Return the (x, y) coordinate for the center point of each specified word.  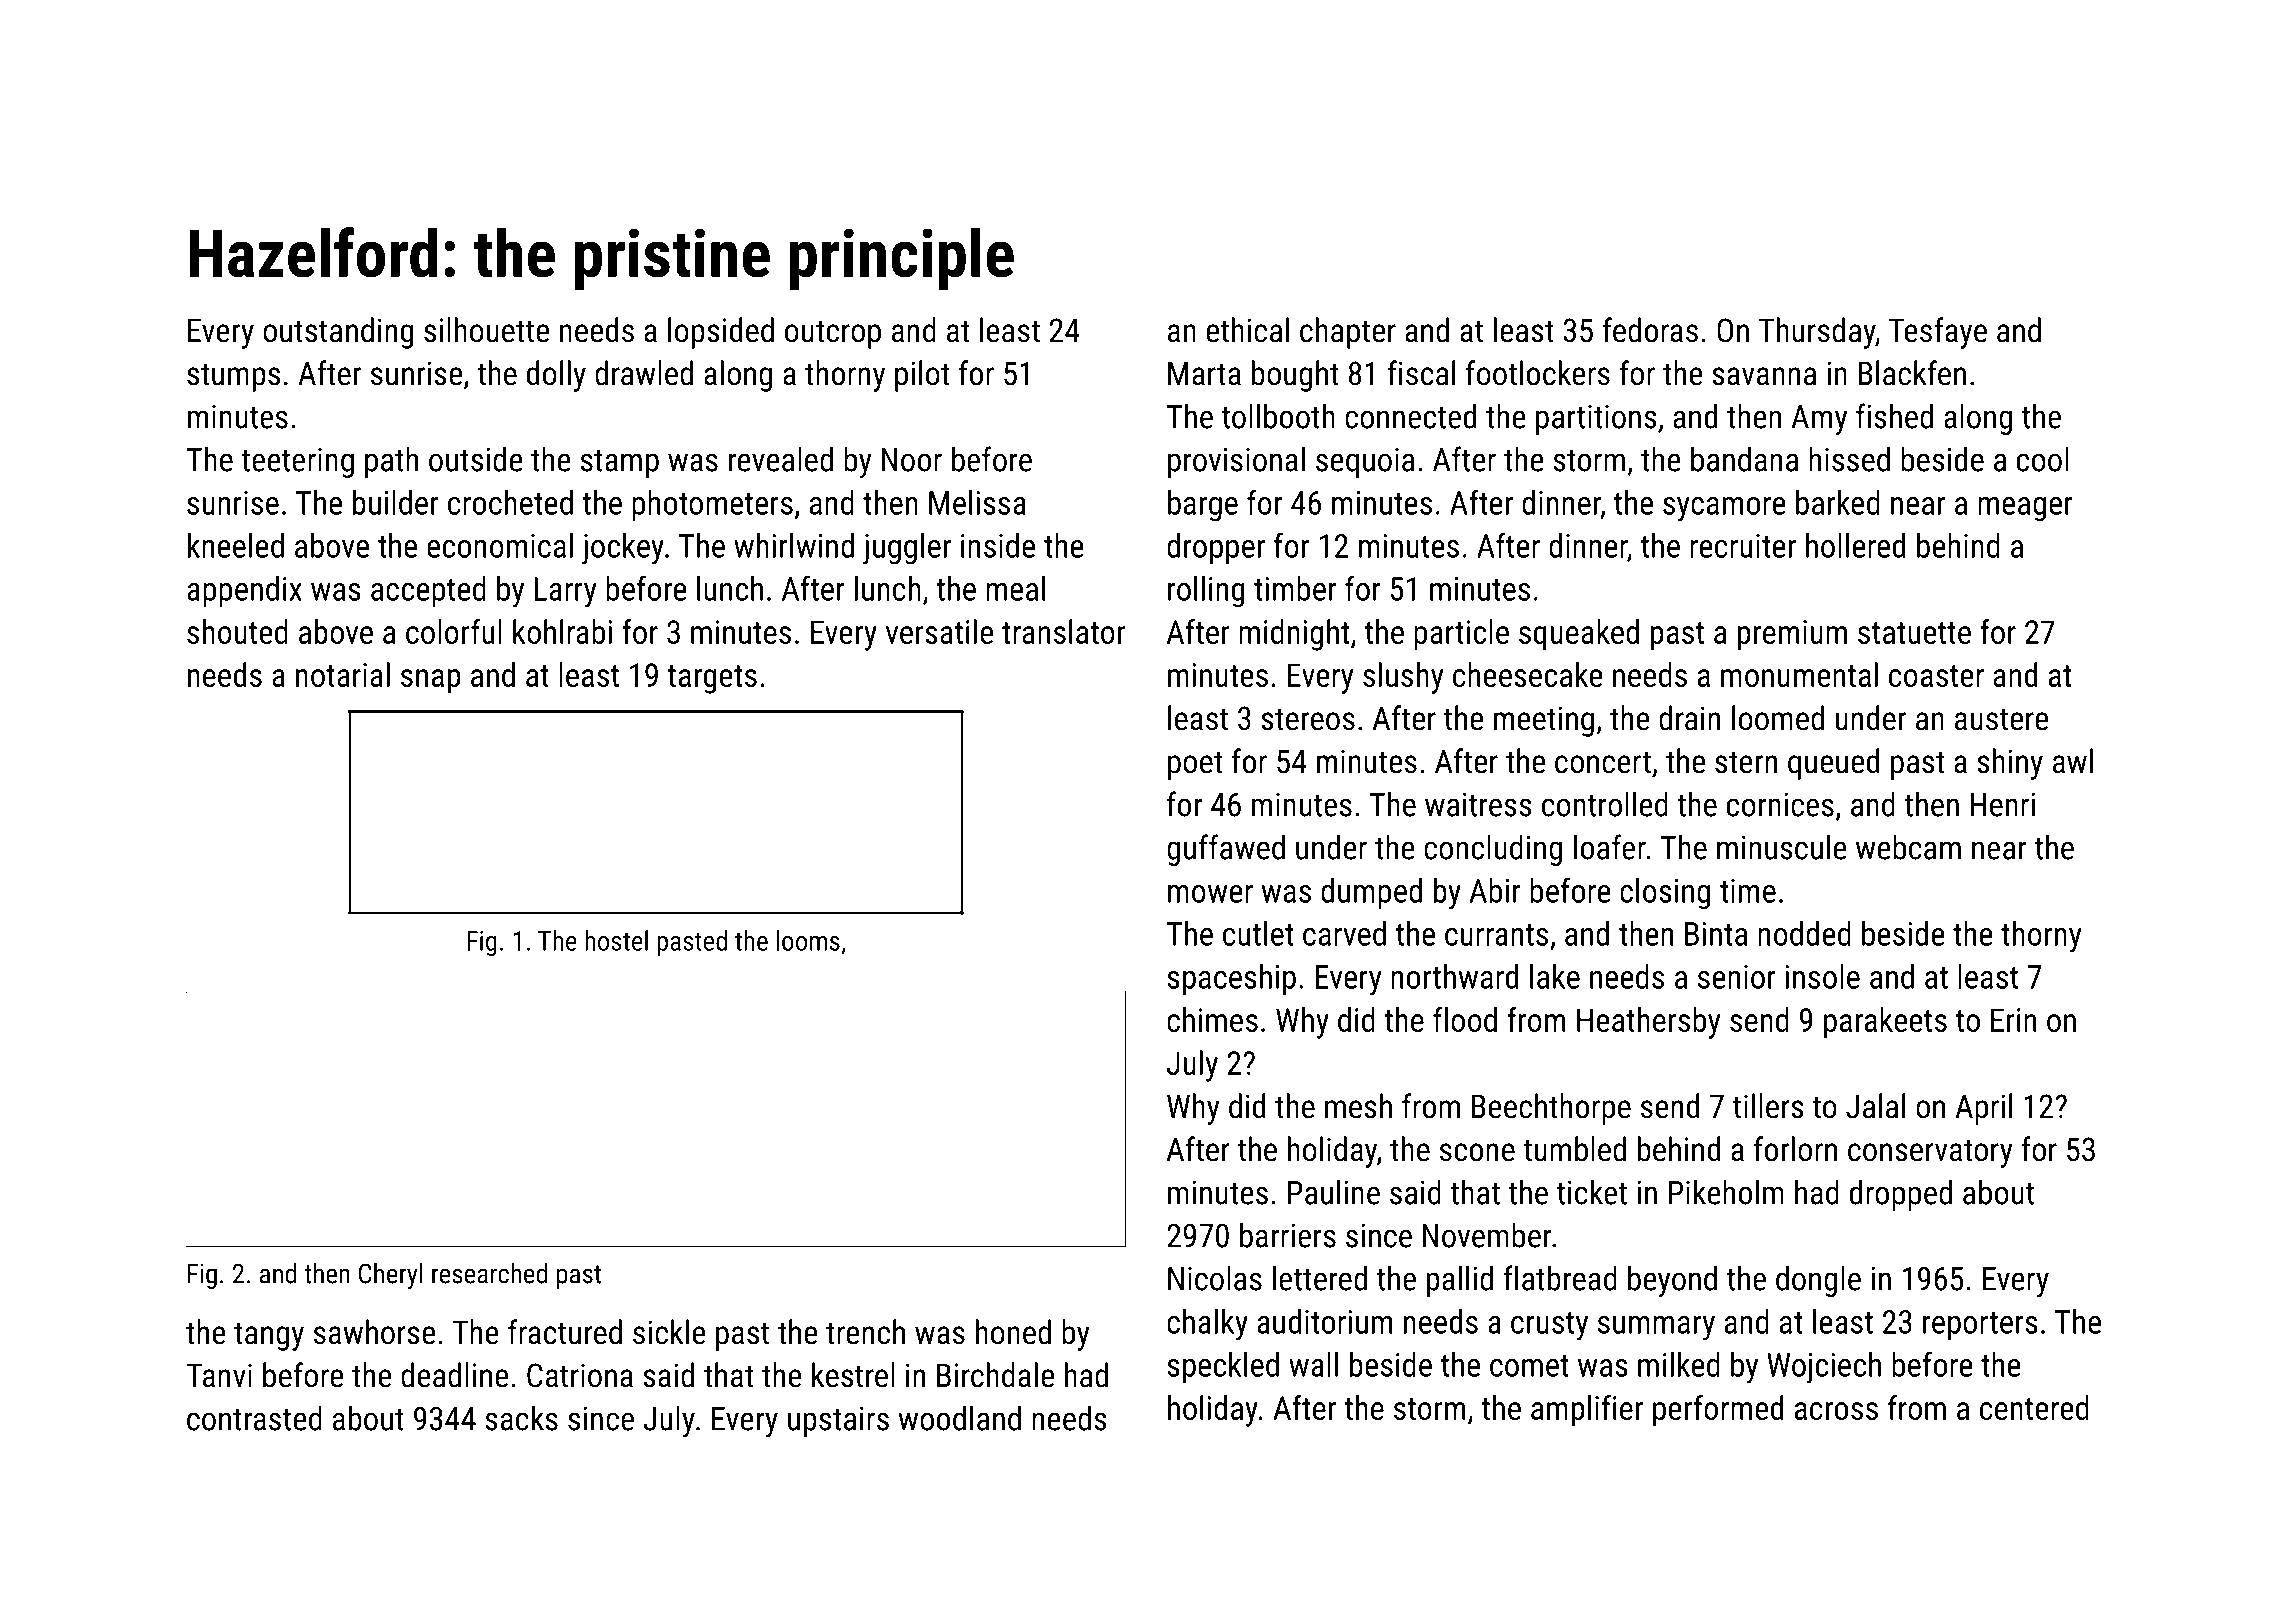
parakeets (1885, 1023)
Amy (1819, 420)
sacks (521, 1418)
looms (808, 940)
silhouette (486, 330)
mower (1210, 894)
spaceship (1231, 979)
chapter (1348, 333)
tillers (1768, 1106)
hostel (616, 940)
